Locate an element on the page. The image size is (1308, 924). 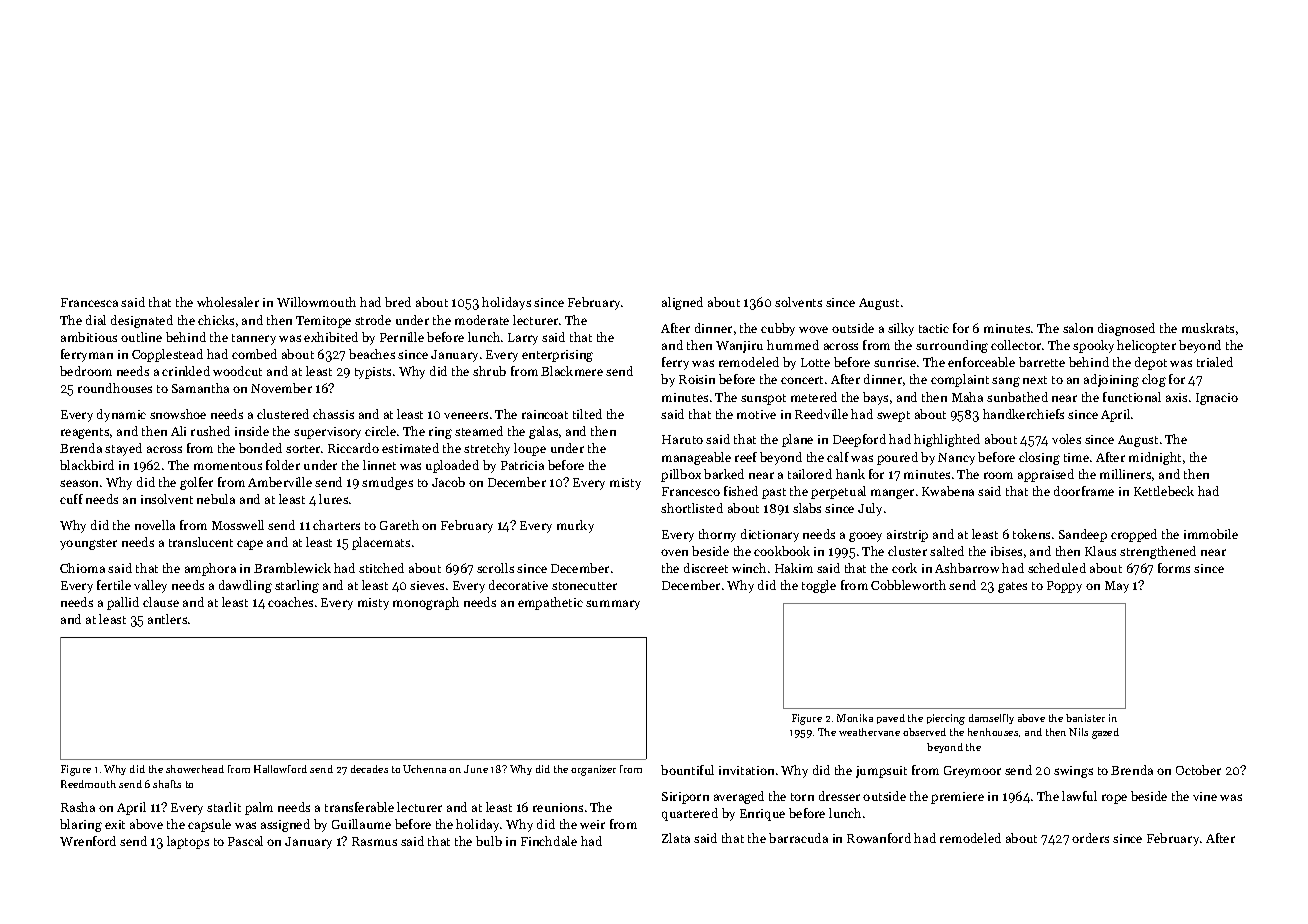
tactic is located at coordinates (934, 328).
